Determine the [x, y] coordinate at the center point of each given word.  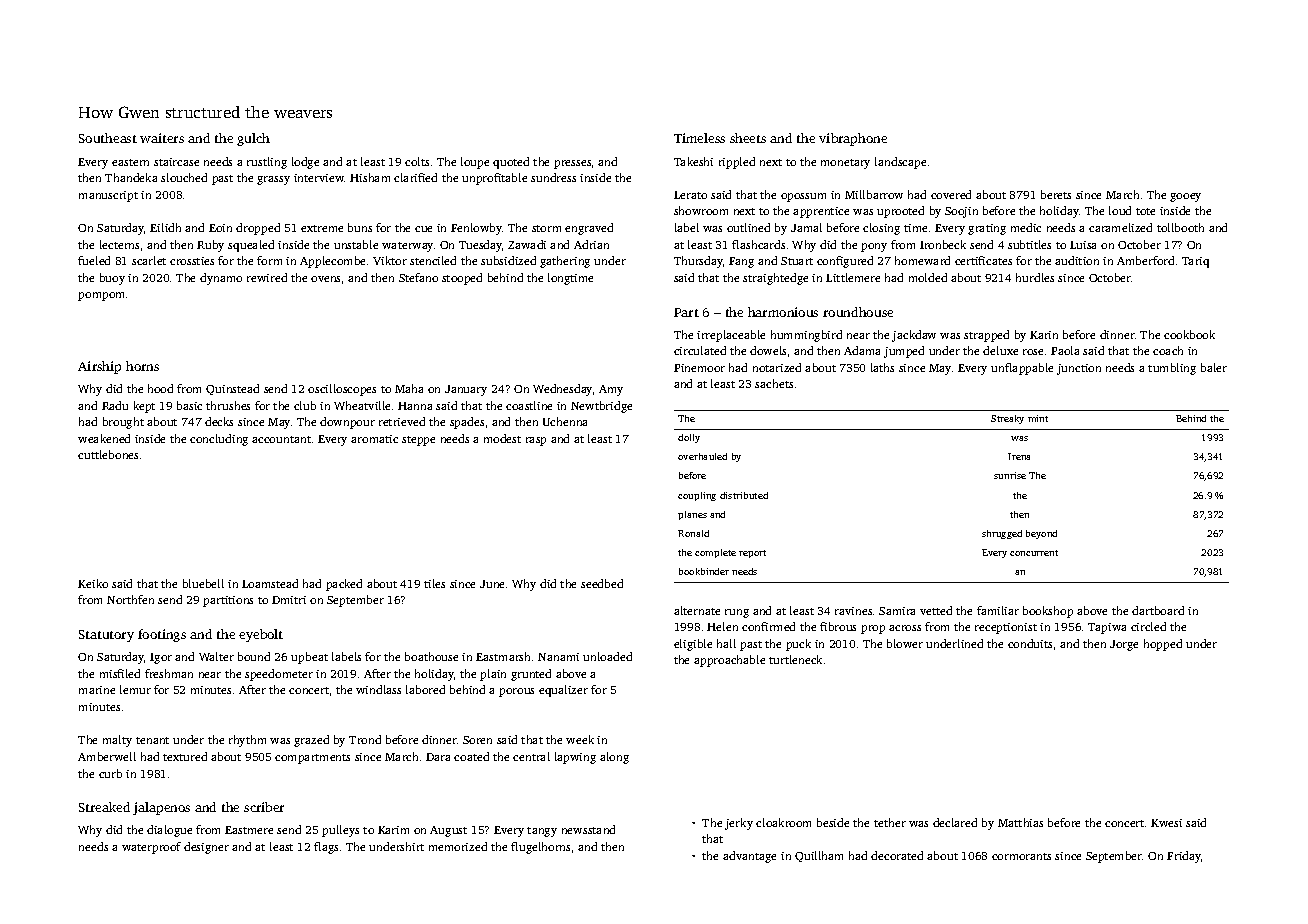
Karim [393, 830]
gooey [1185, 197]
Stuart [797, 261]
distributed [744, 495]
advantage [749, 857]
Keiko [93, 583]
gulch [253, 139]
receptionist [1006, 628]
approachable [729, 661]
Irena [1019, 456]
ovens [325, 279]
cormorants [1021, 856]
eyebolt [261, 635]
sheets [748, 138]
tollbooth [1180, 227]
